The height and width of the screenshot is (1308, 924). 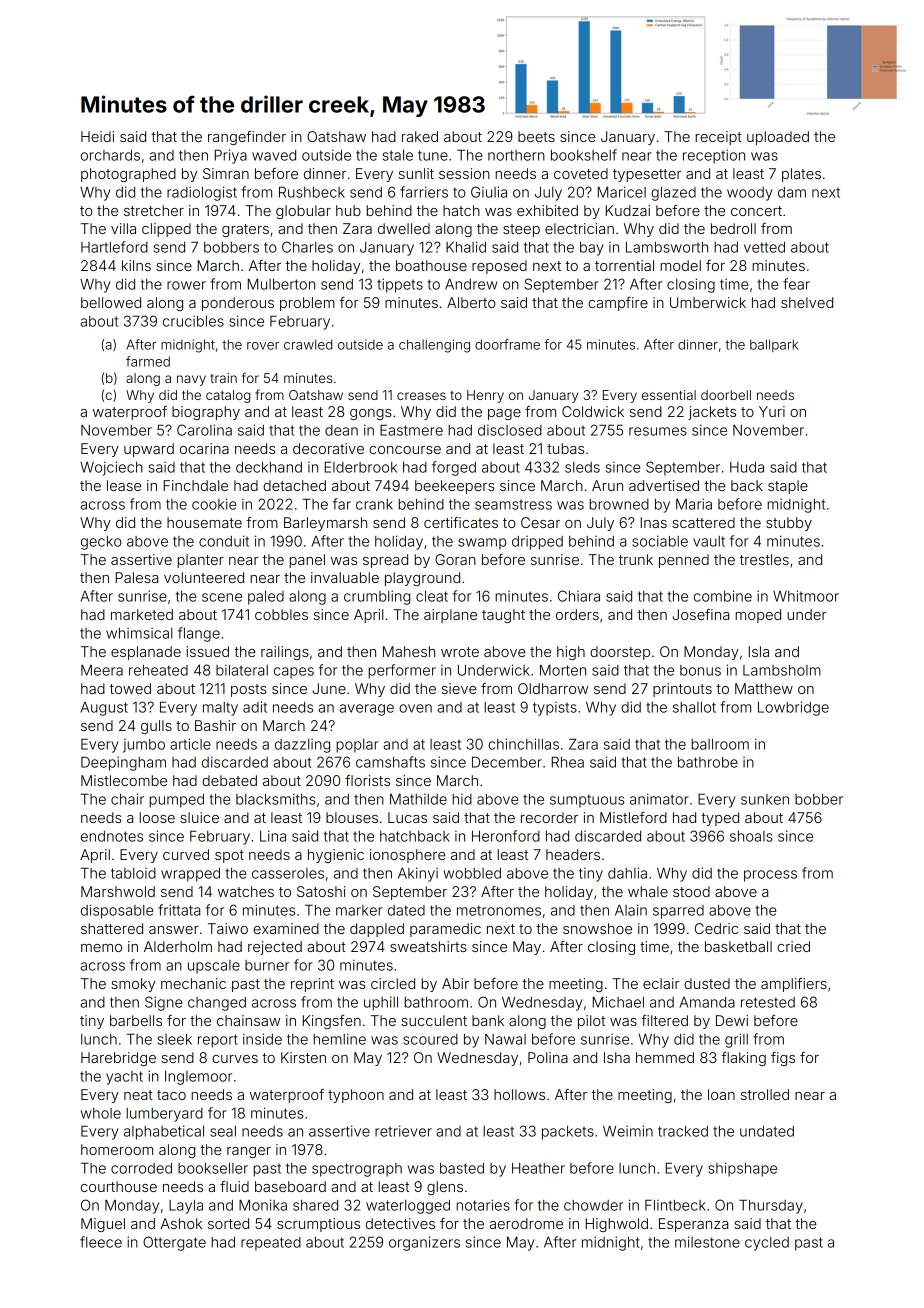 I want to click on fleece, so click(x=101, y=1242).
